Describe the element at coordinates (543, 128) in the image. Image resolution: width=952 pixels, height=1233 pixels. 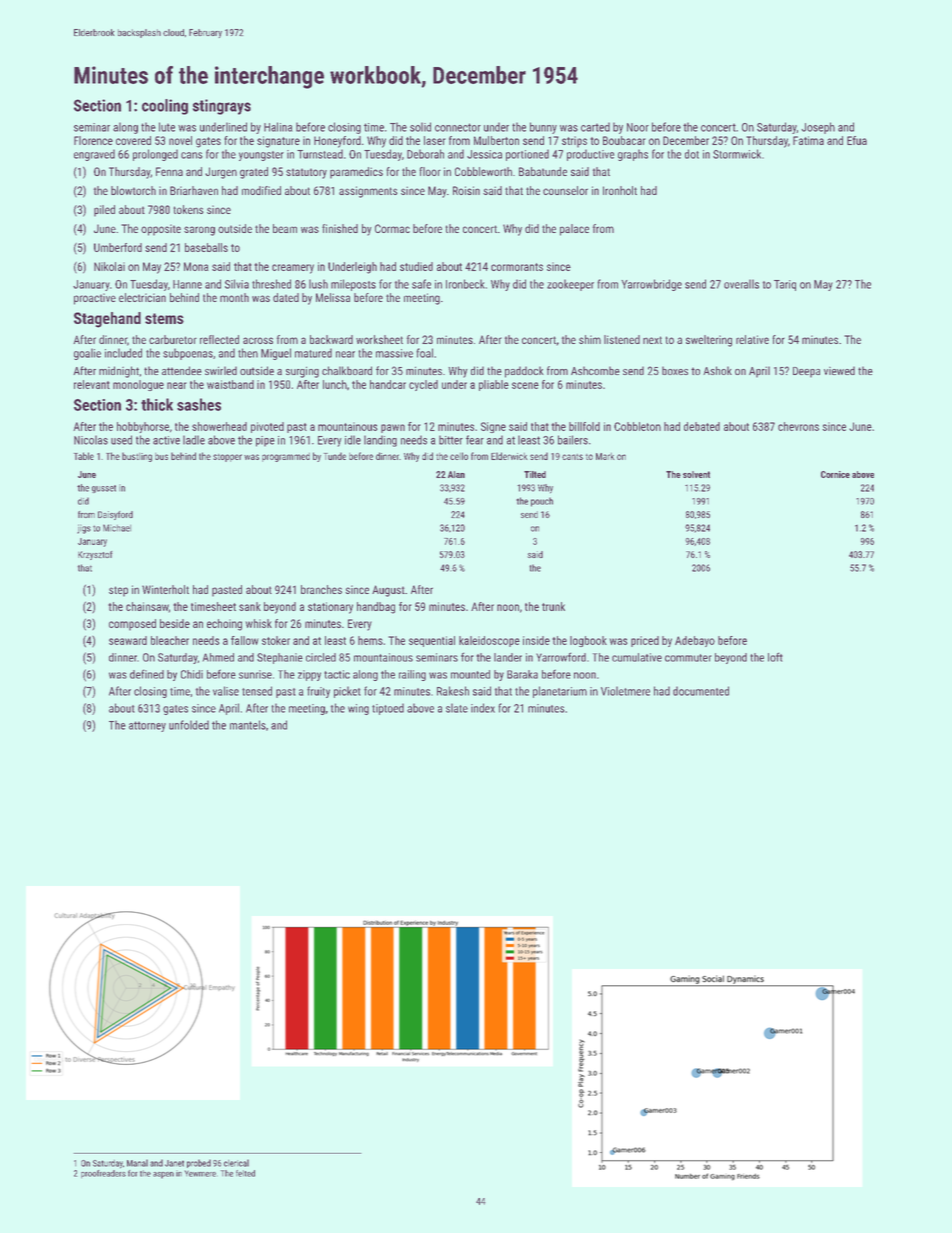
I see `bunny` at that location.
